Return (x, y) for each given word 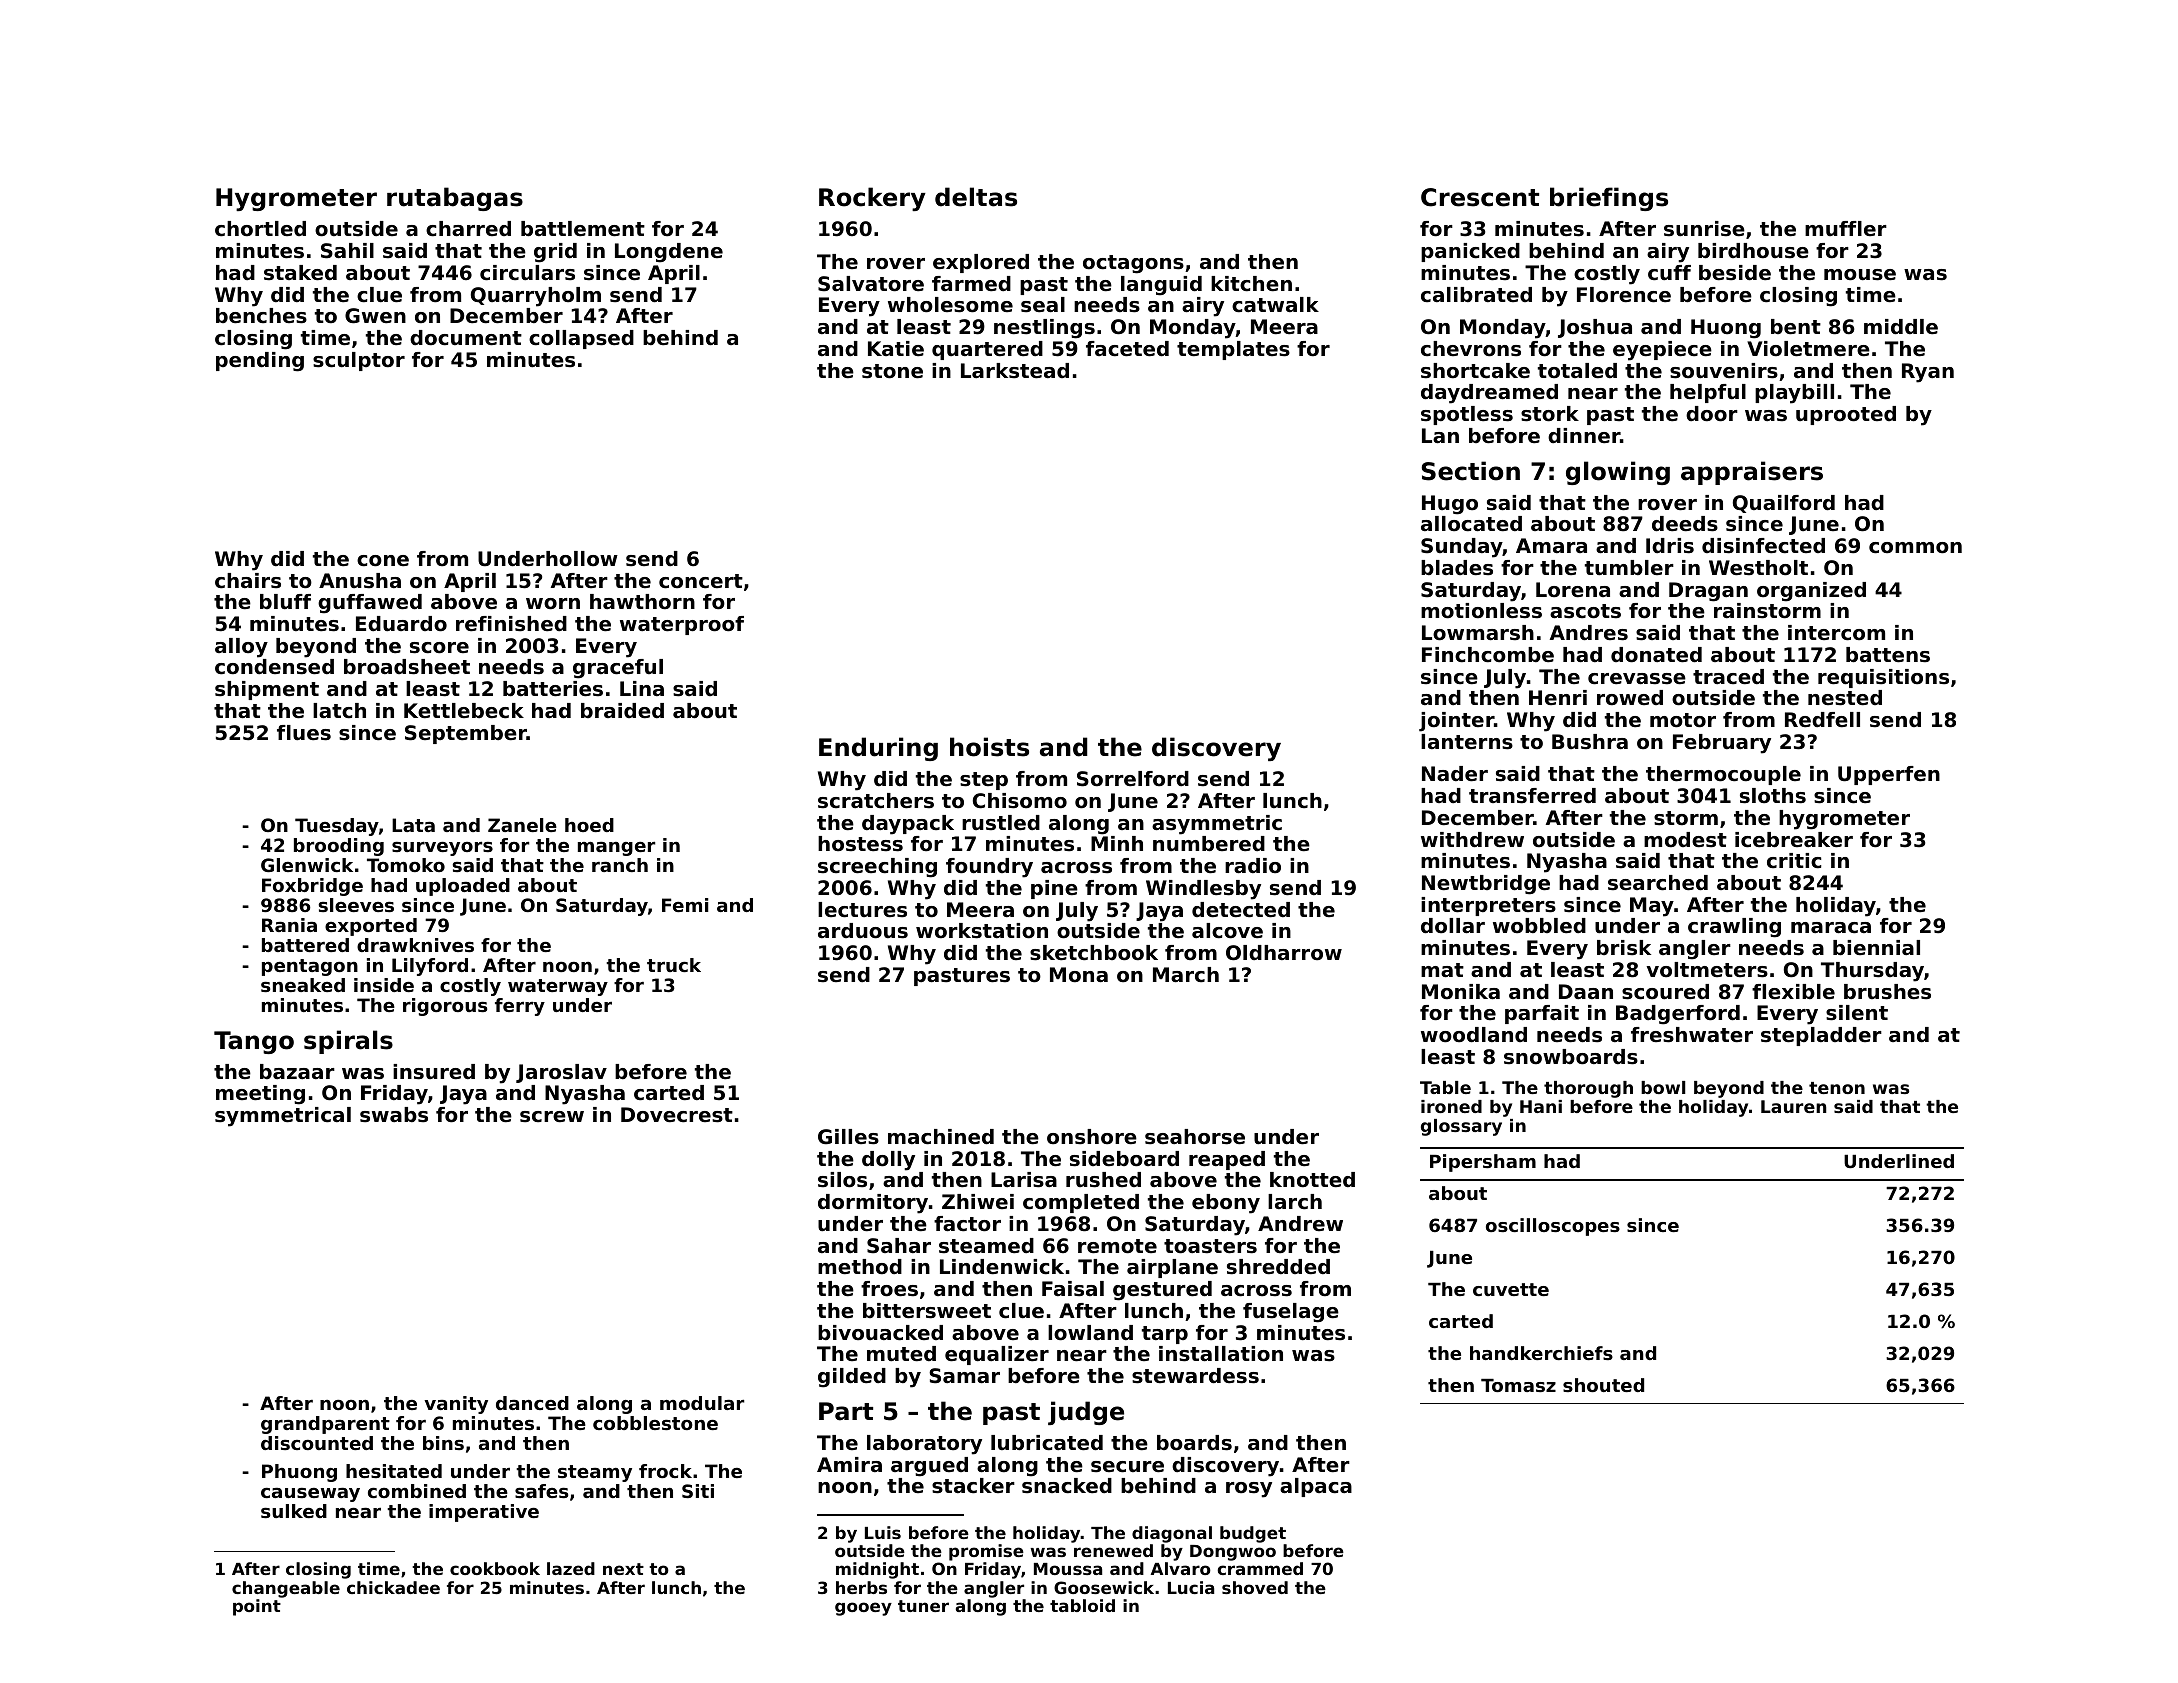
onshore (1092, 1137)
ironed (1451, 1106)
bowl (1663, 1087)
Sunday (1462, 548)
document (466, 338)
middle (1901, 327)
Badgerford (1678, 1015)
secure (1127, 1467)
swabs (394, 1115)
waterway (558, 987)
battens (1888, 655)
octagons (1133, 264)
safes (541, 1491)
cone (383, 561)
